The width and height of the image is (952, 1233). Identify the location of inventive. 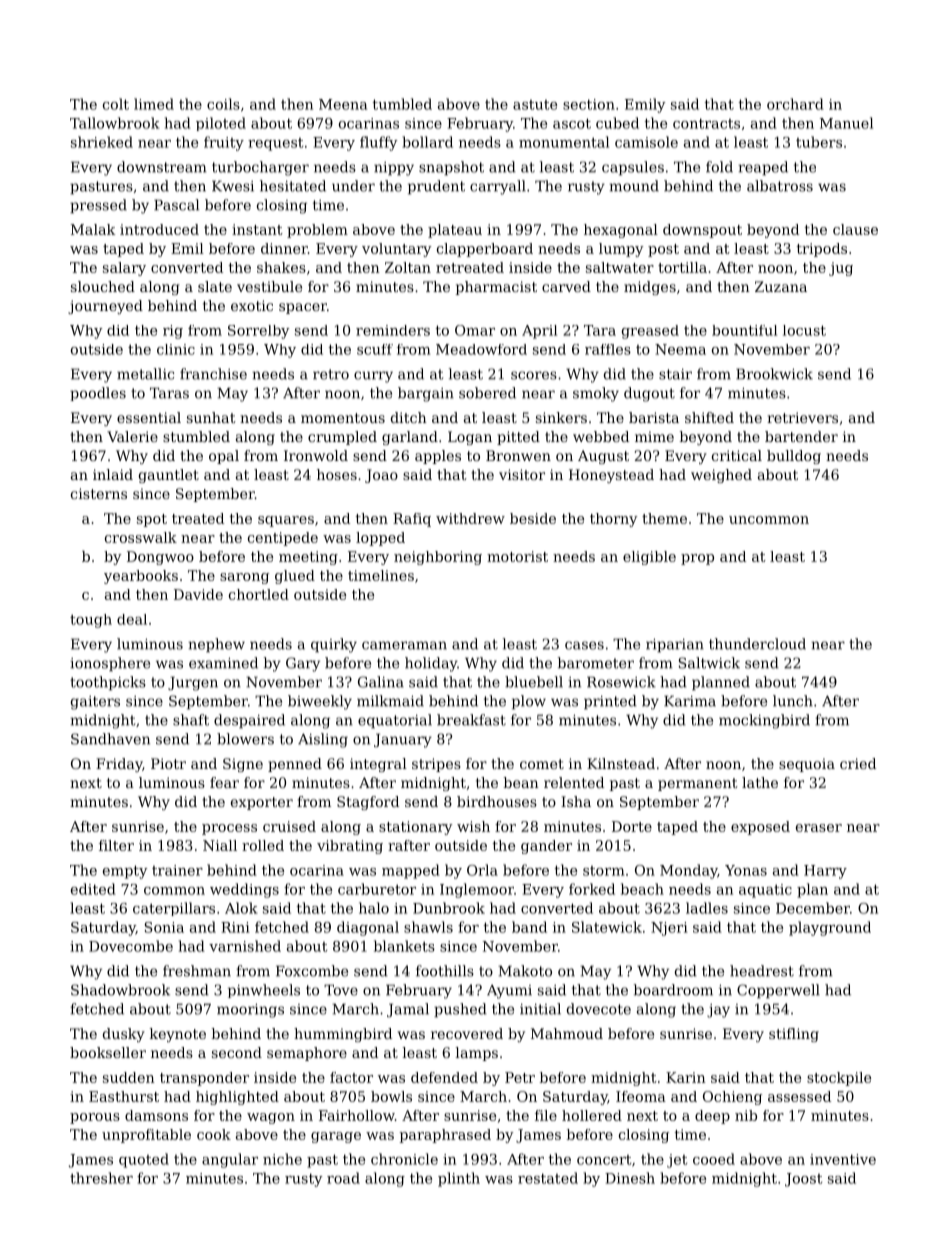
(843, 1159).
